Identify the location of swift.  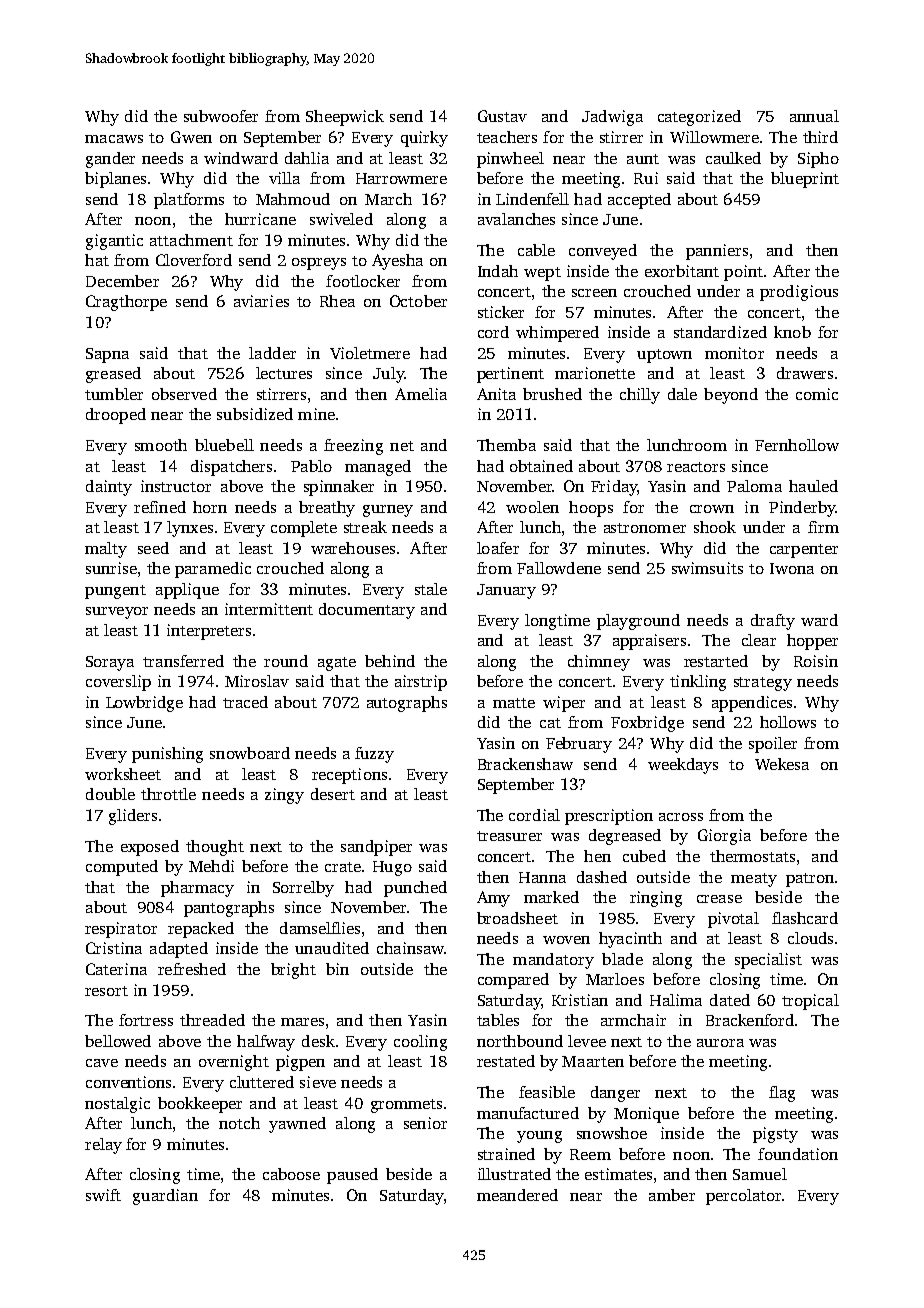
(103, 1195).
